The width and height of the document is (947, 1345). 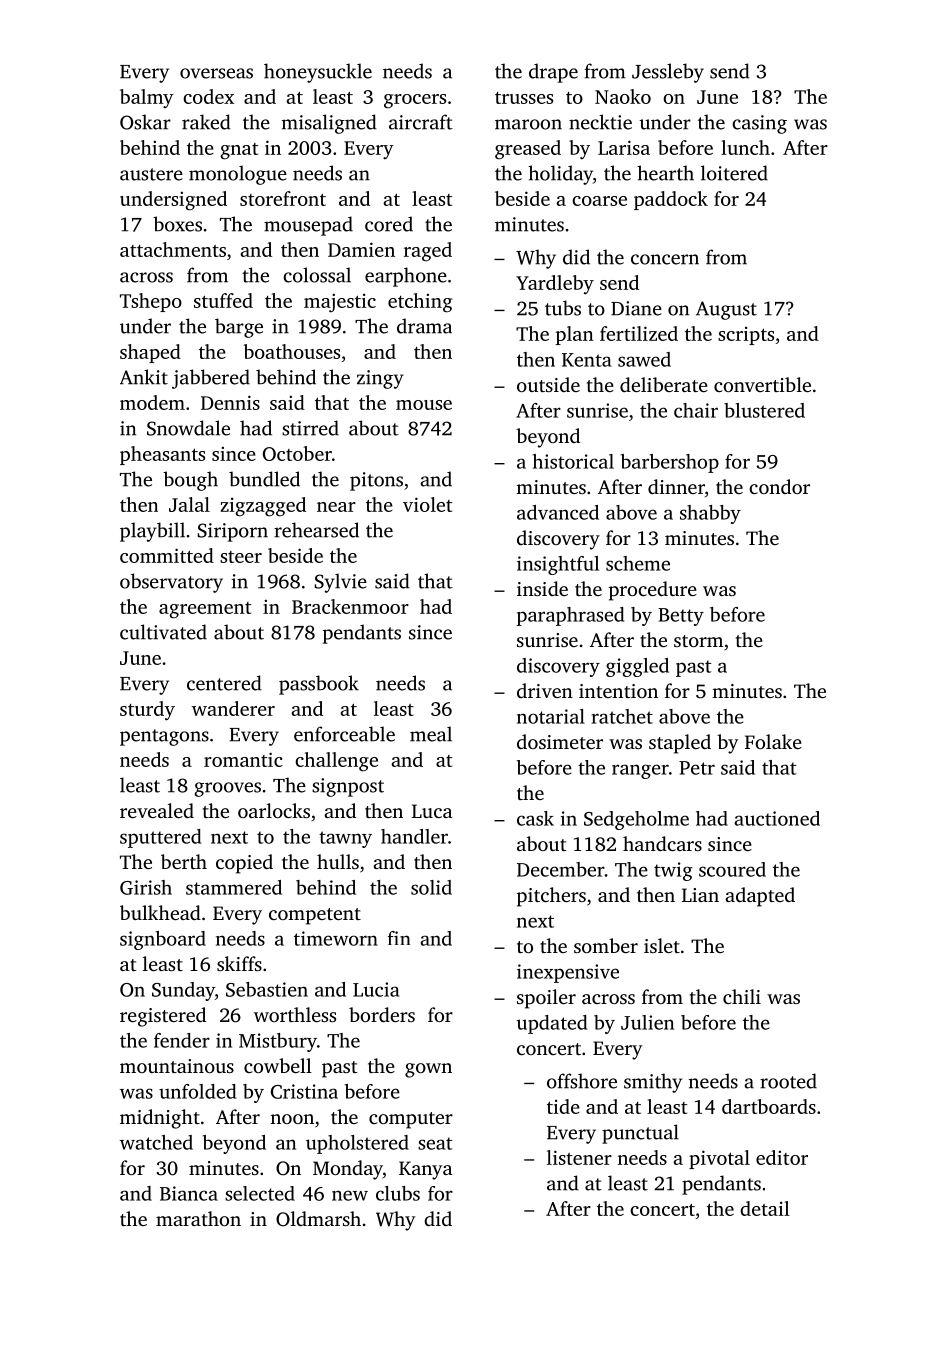 I want to click on revealed, so click(x=157, y=810).
